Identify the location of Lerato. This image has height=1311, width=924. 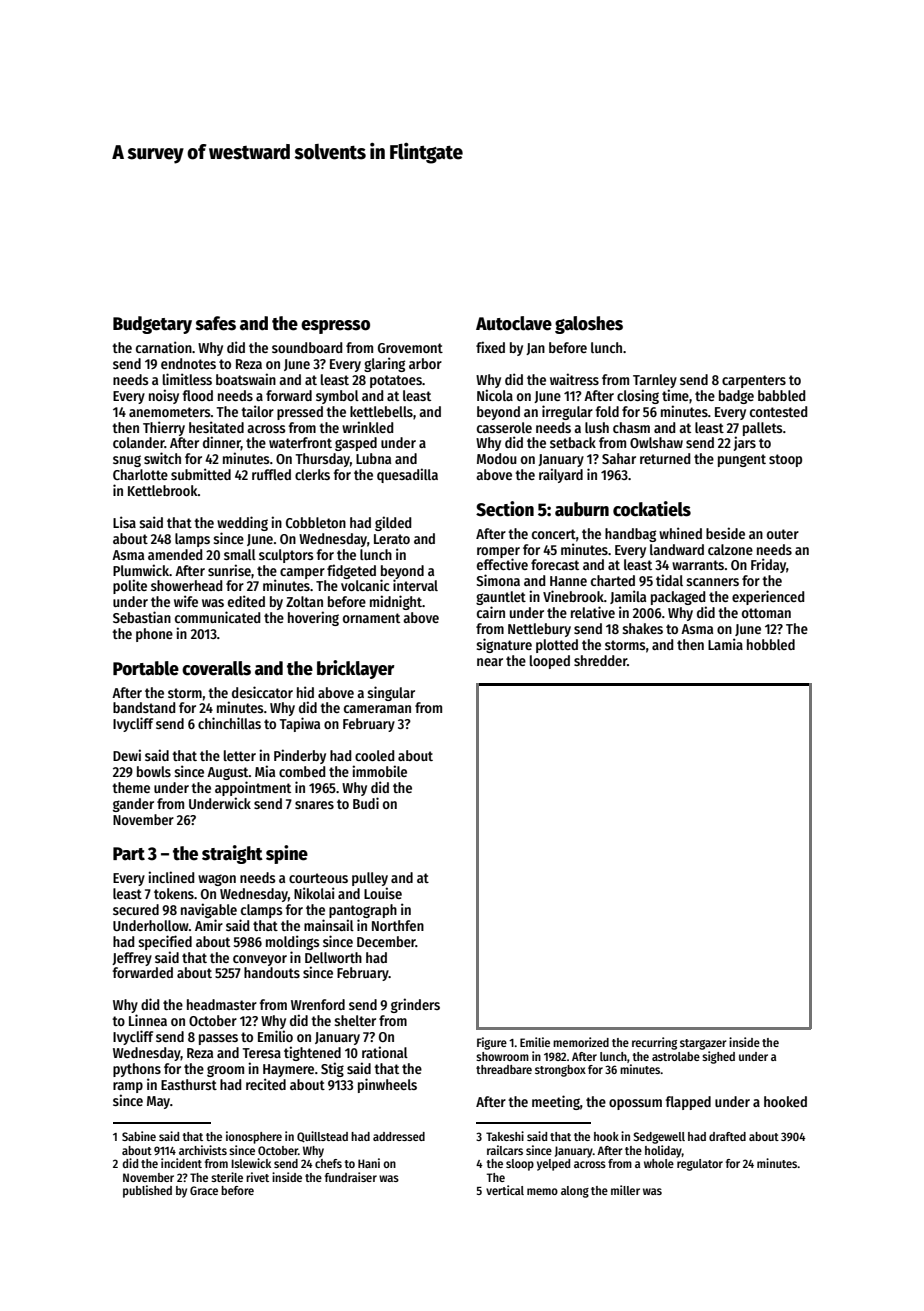
(392, 539).
